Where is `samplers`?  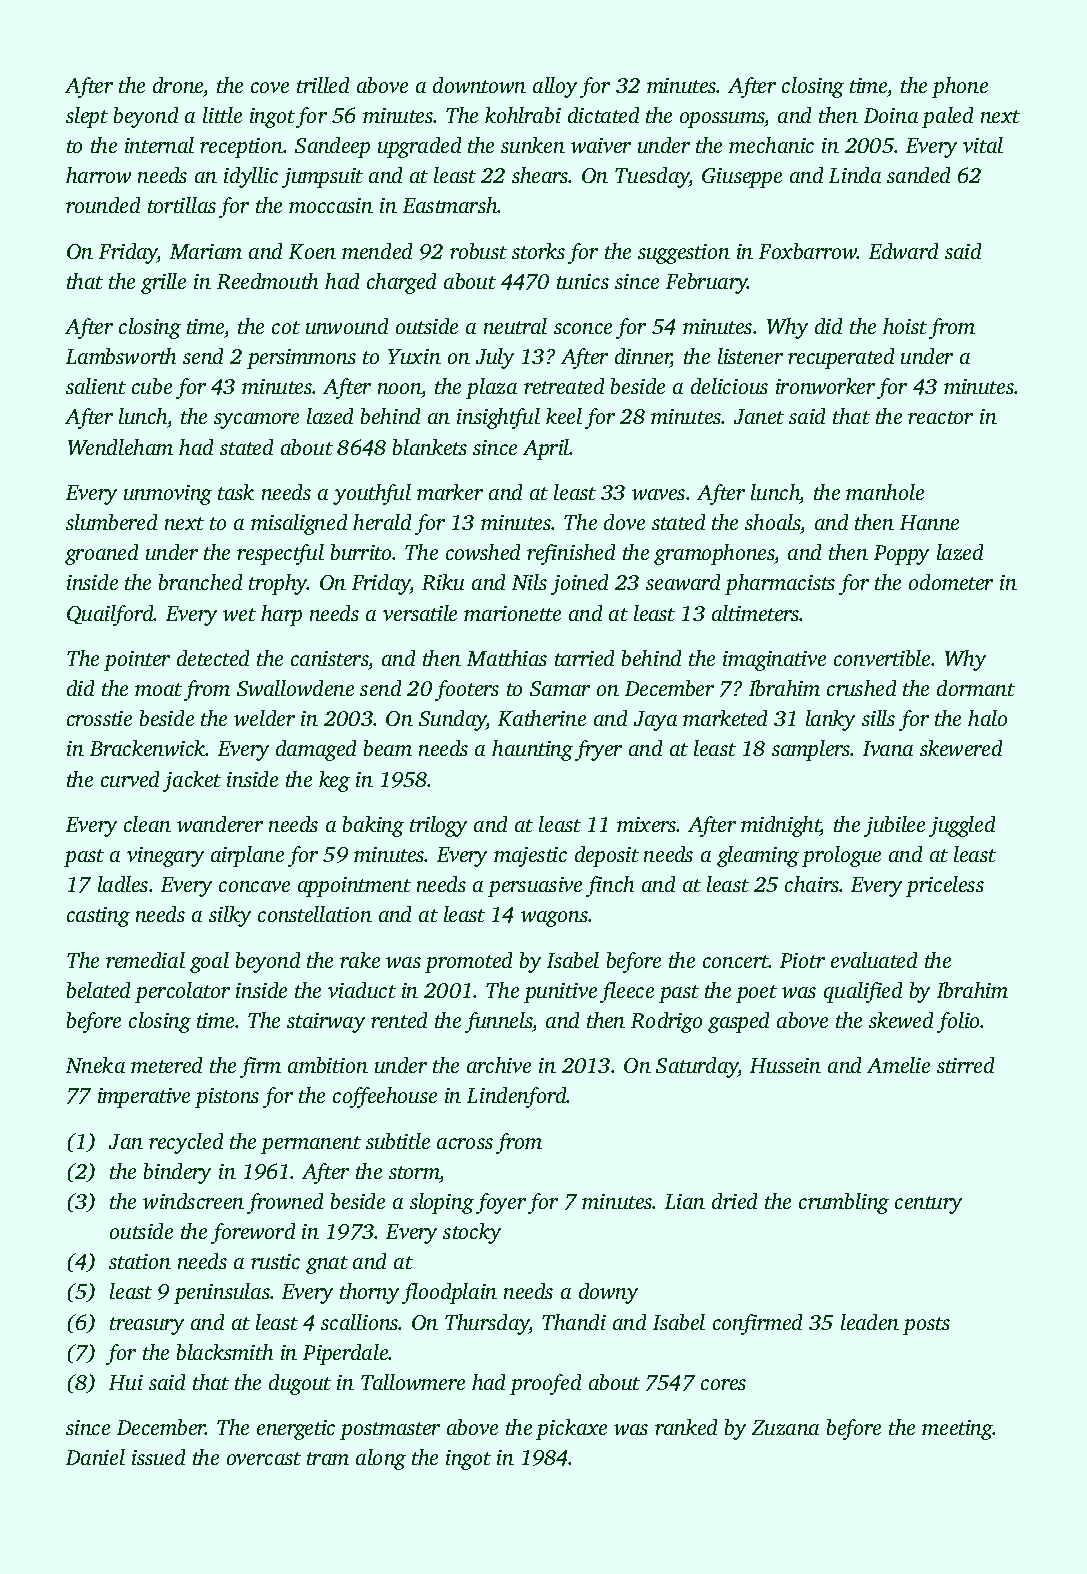
samplers is located at coordinates (811, 750).
